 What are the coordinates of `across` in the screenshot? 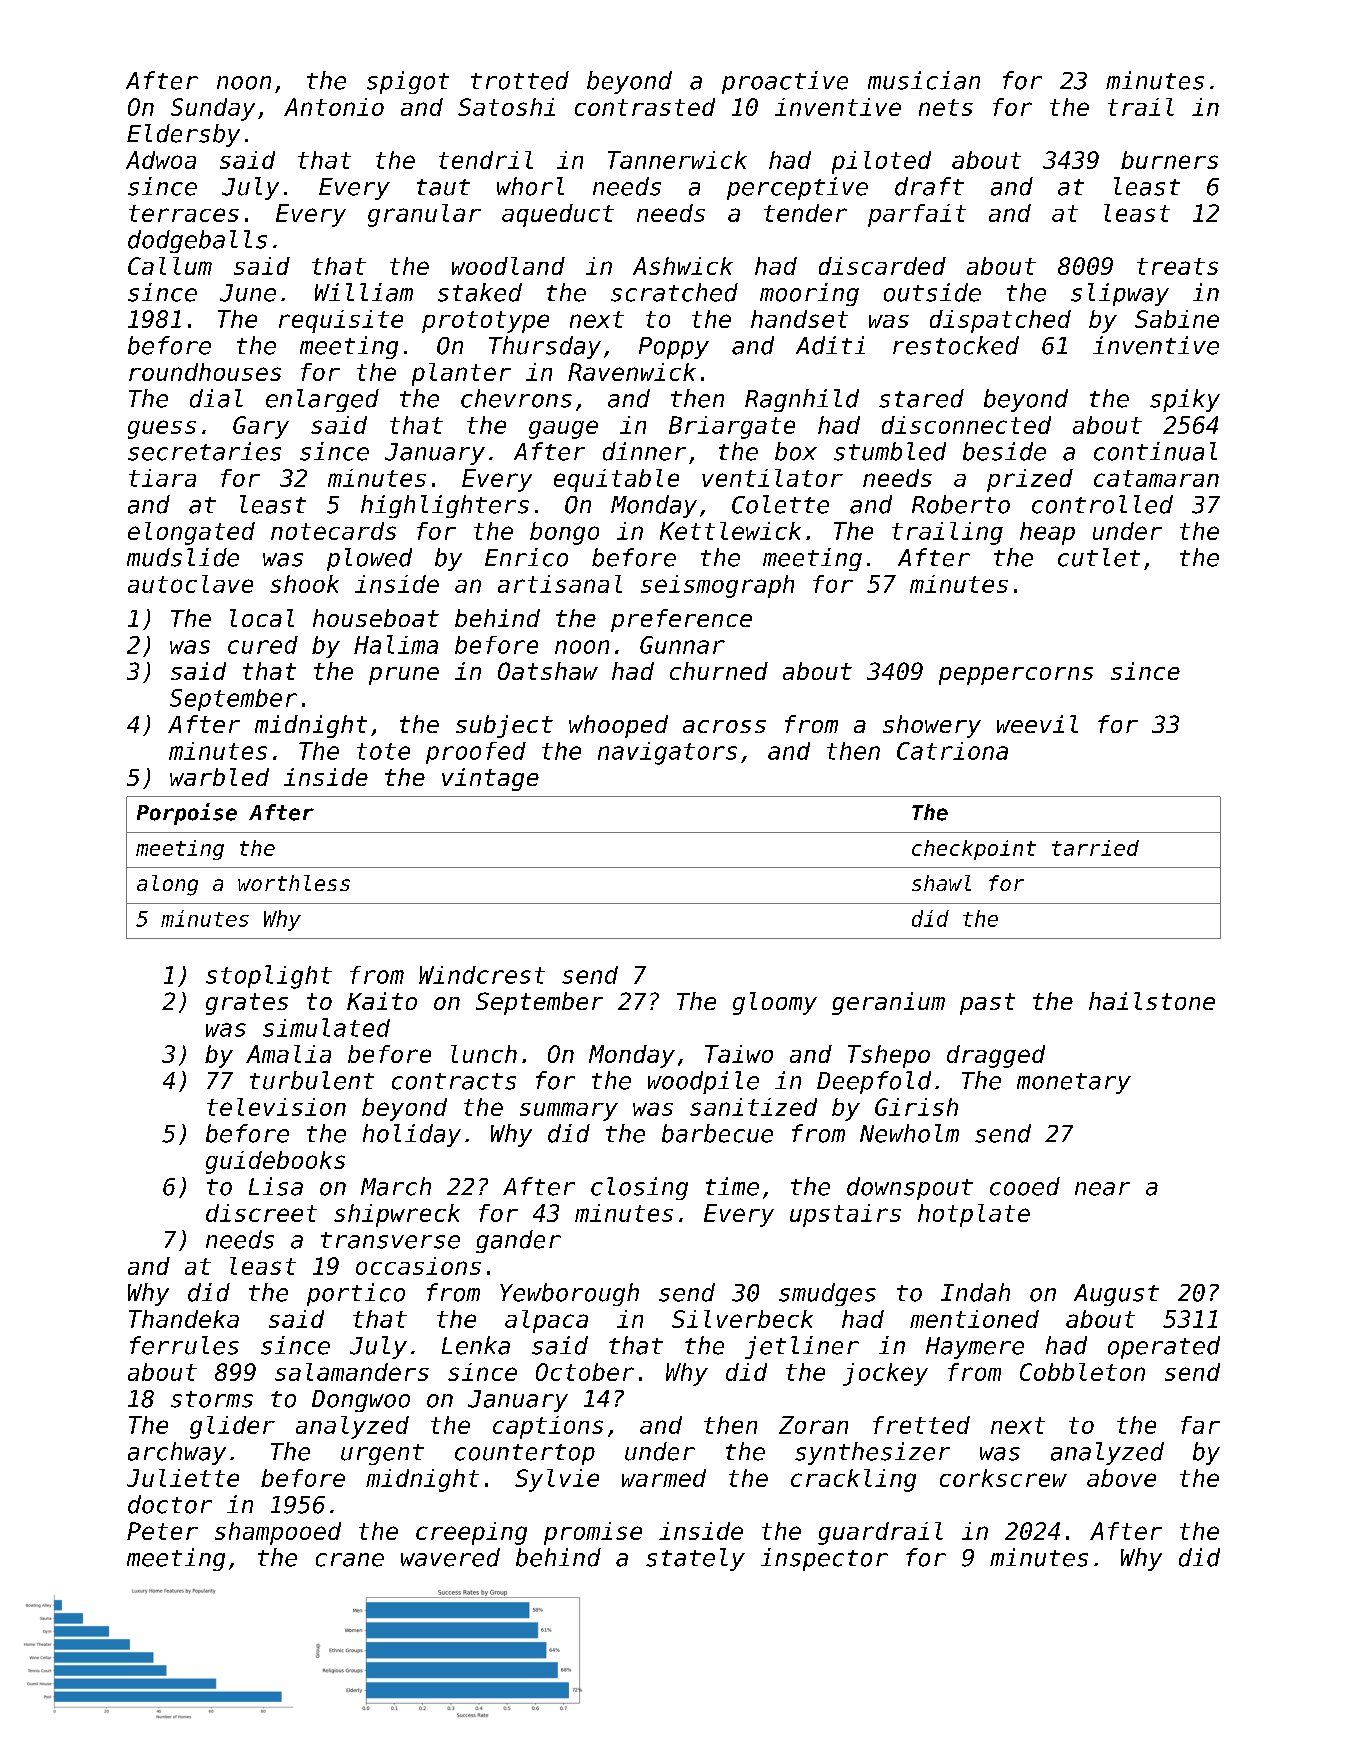 It's located at (724, 726).
